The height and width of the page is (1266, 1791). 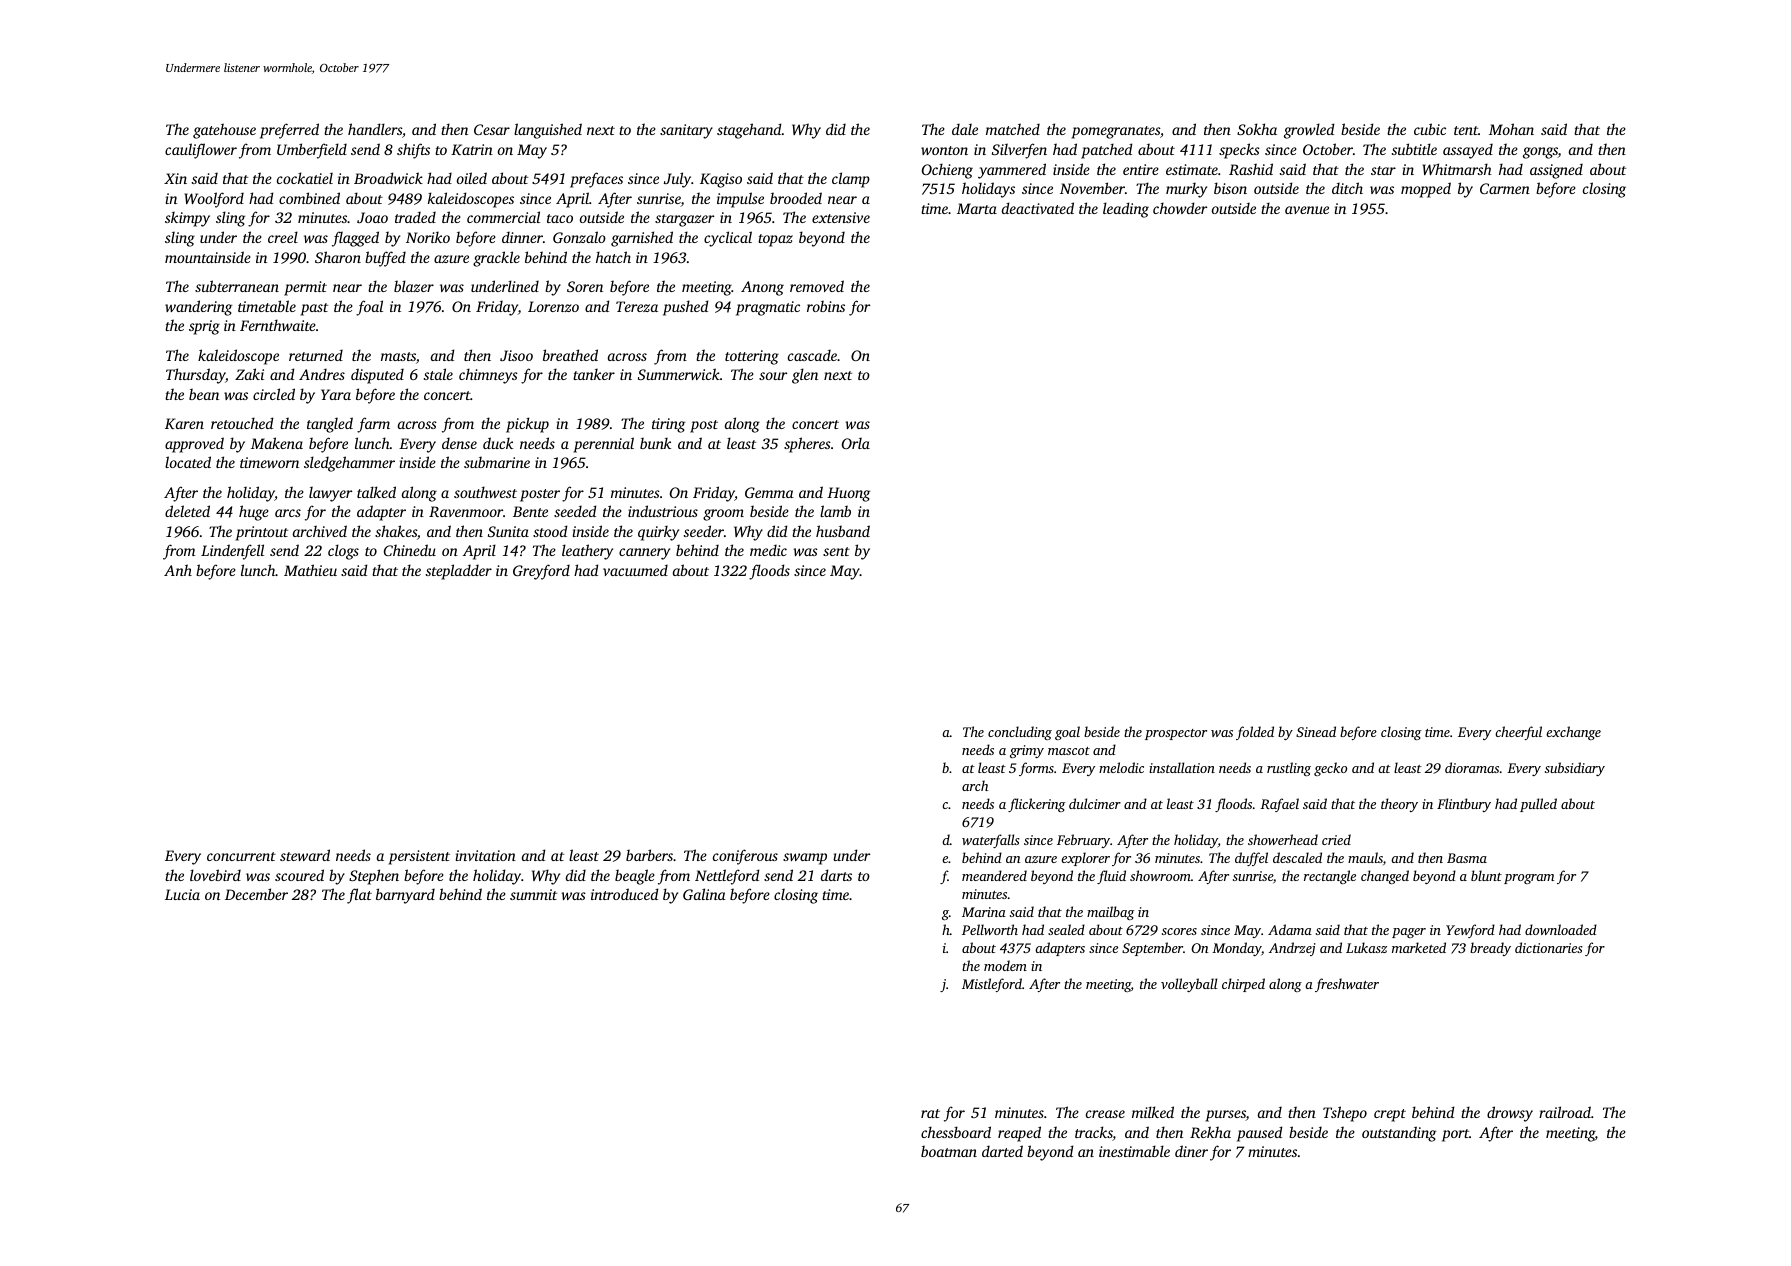 I want to click on sent, so click(x=836, y=551).
